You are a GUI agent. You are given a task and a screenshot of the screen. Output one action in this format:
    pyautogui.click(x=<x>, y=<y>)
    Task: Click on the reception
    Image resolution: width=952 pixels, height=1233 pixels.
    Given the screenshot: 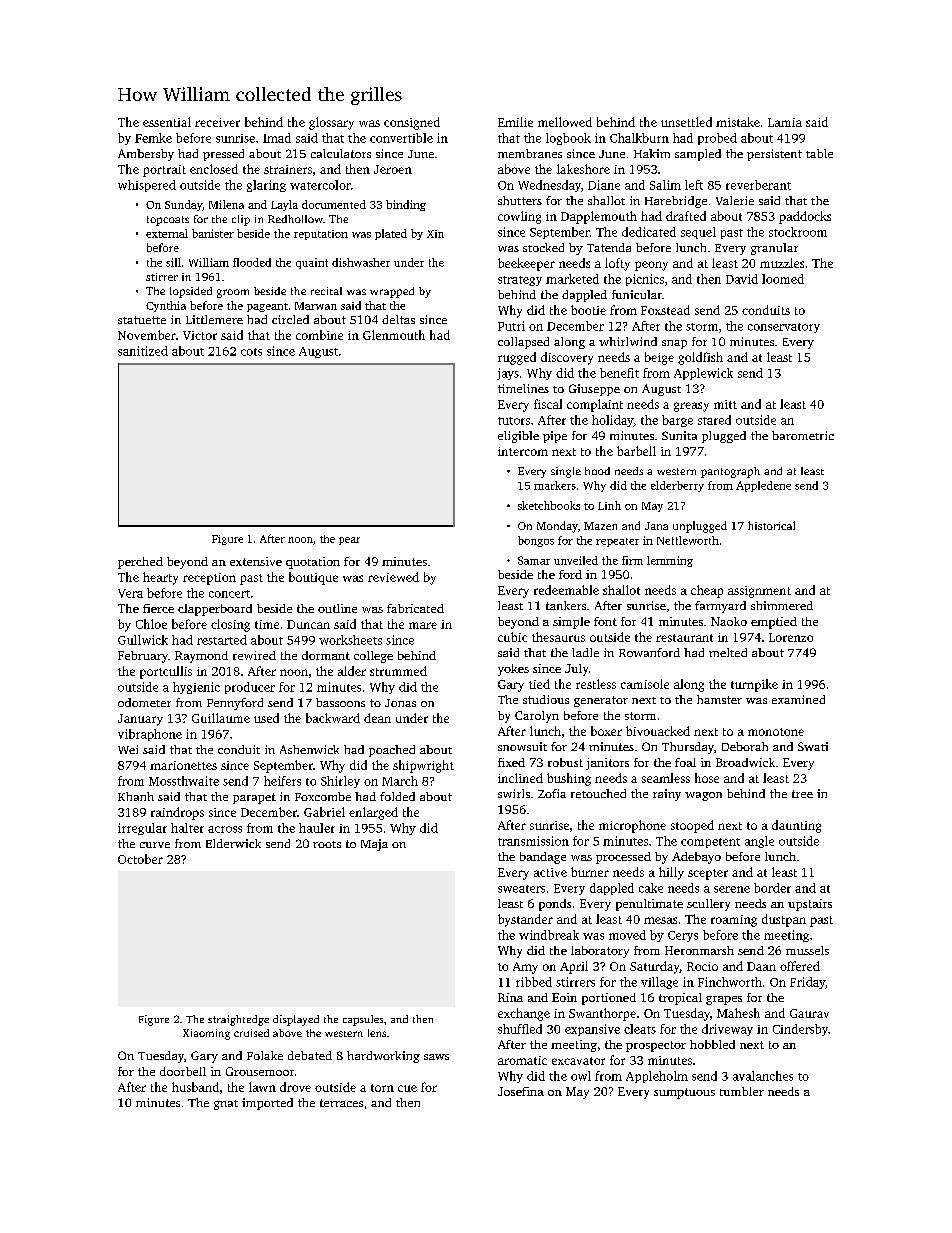 What is the action you would take?
    pyautogui.click(x=209, y=579)
